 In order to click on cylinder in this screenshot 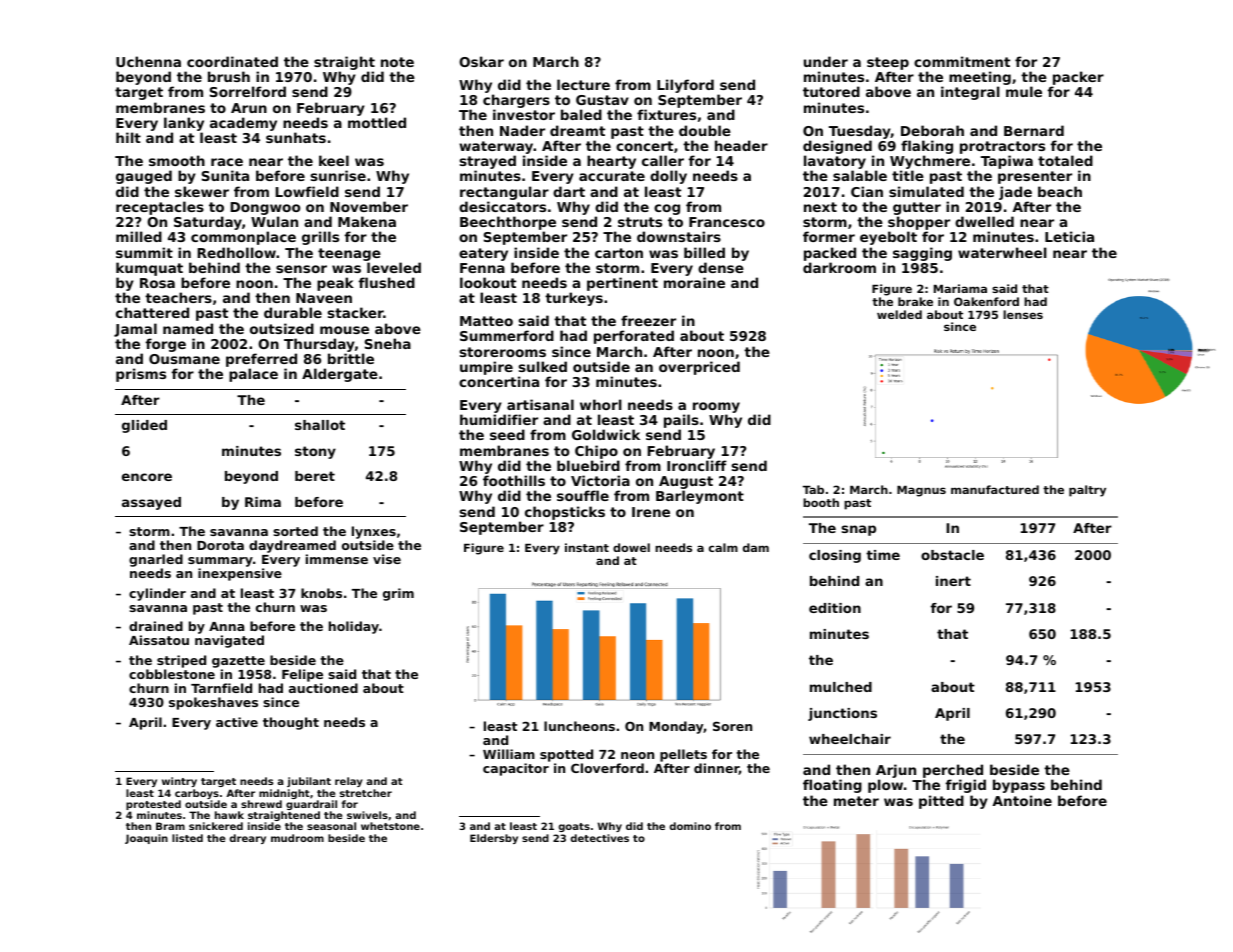, I will do `click(157, 594)`.
